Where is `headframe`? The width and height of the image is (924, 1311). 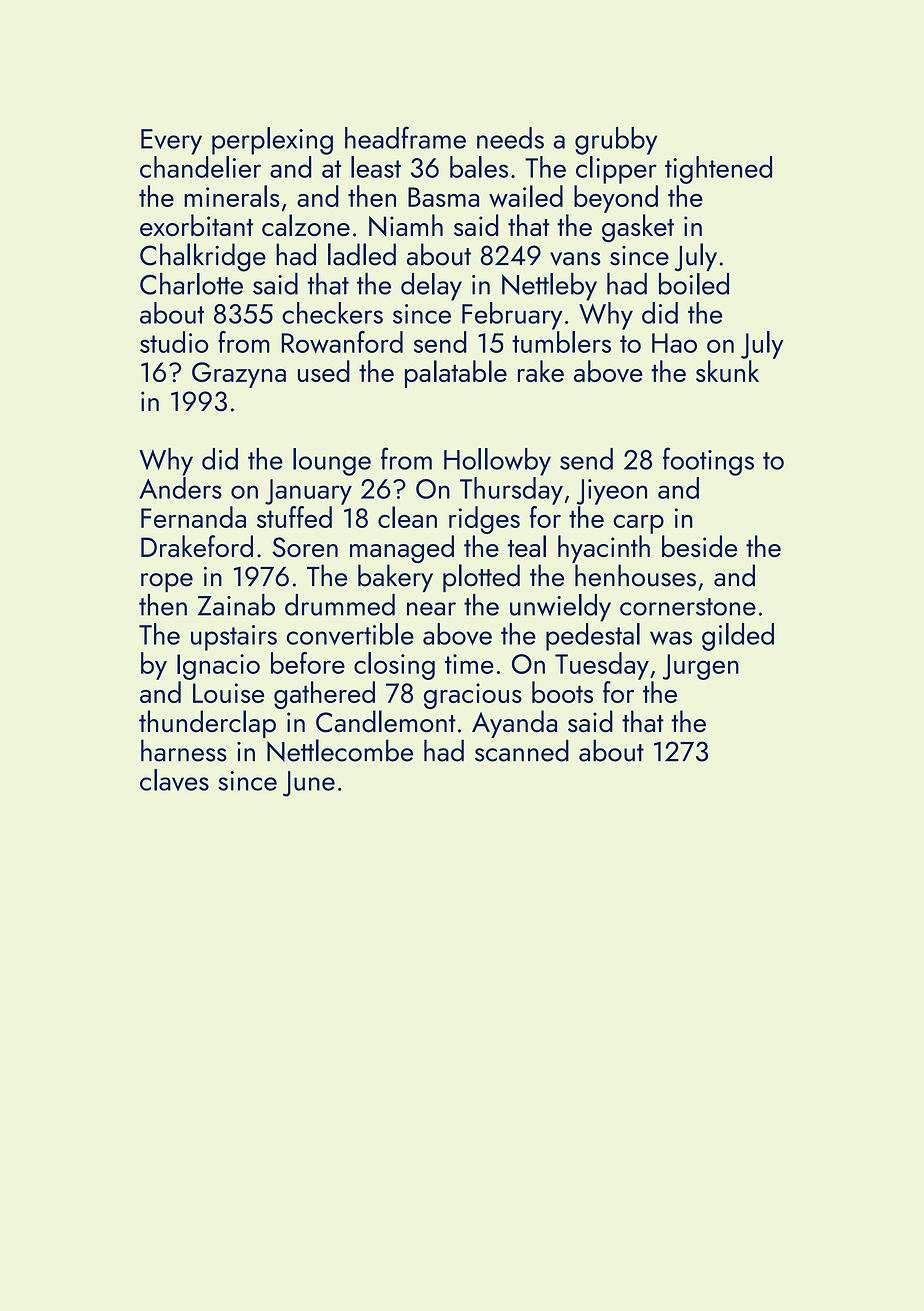 headframe is located at coordinates (405, 137).
